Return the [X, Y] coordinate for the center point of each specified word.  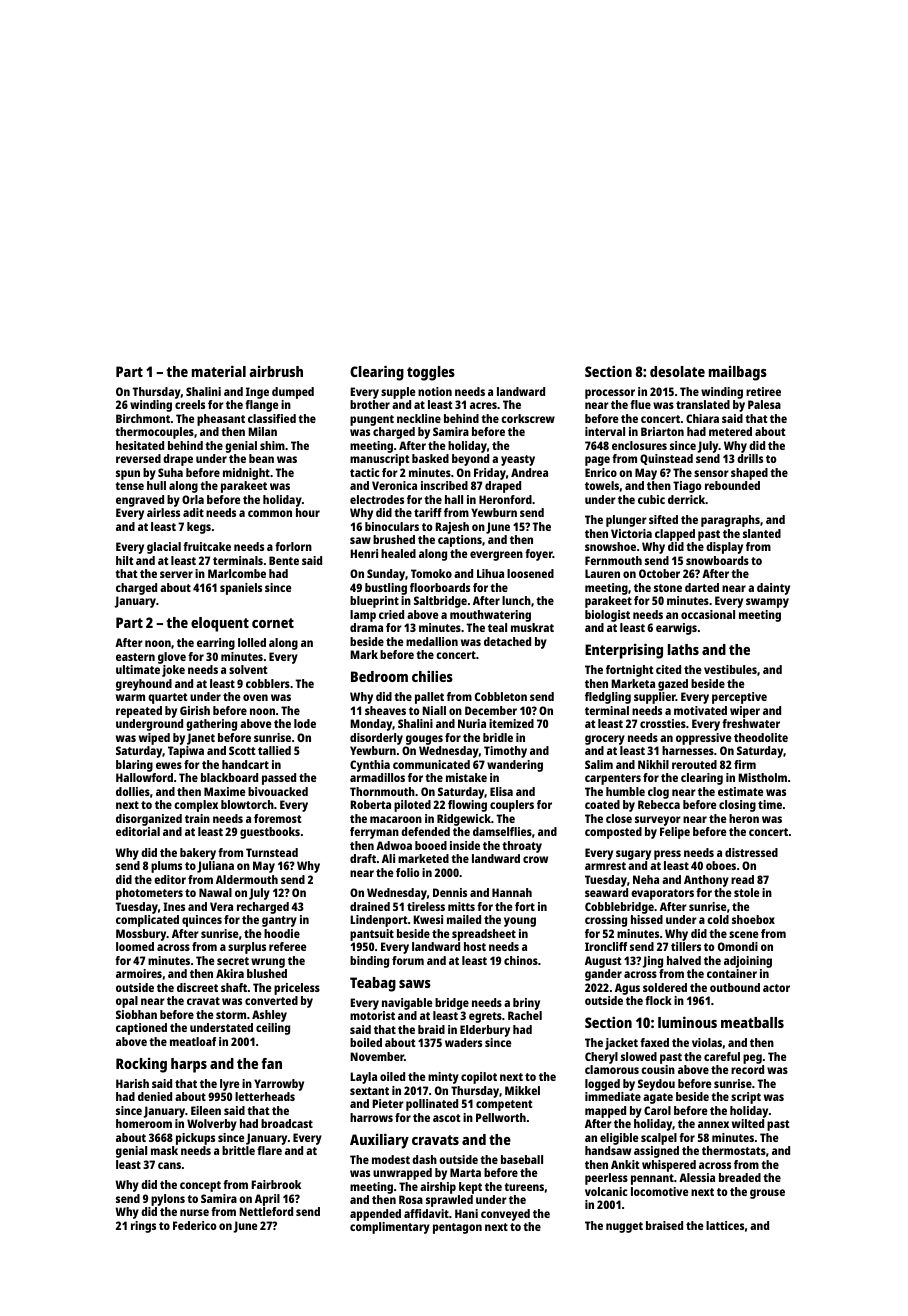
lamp [363, 616]
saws [415, 984]
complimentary [390, 1228]
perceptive [739, 698]
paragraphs [730, 521]
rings [143, 1227]
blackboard [229, 777]
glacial [164, 548]
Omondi [738, 946]
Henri [364, 553]
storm [231, 1015]
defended [425, 831]
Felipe [675, 833]
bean [261, 458]
